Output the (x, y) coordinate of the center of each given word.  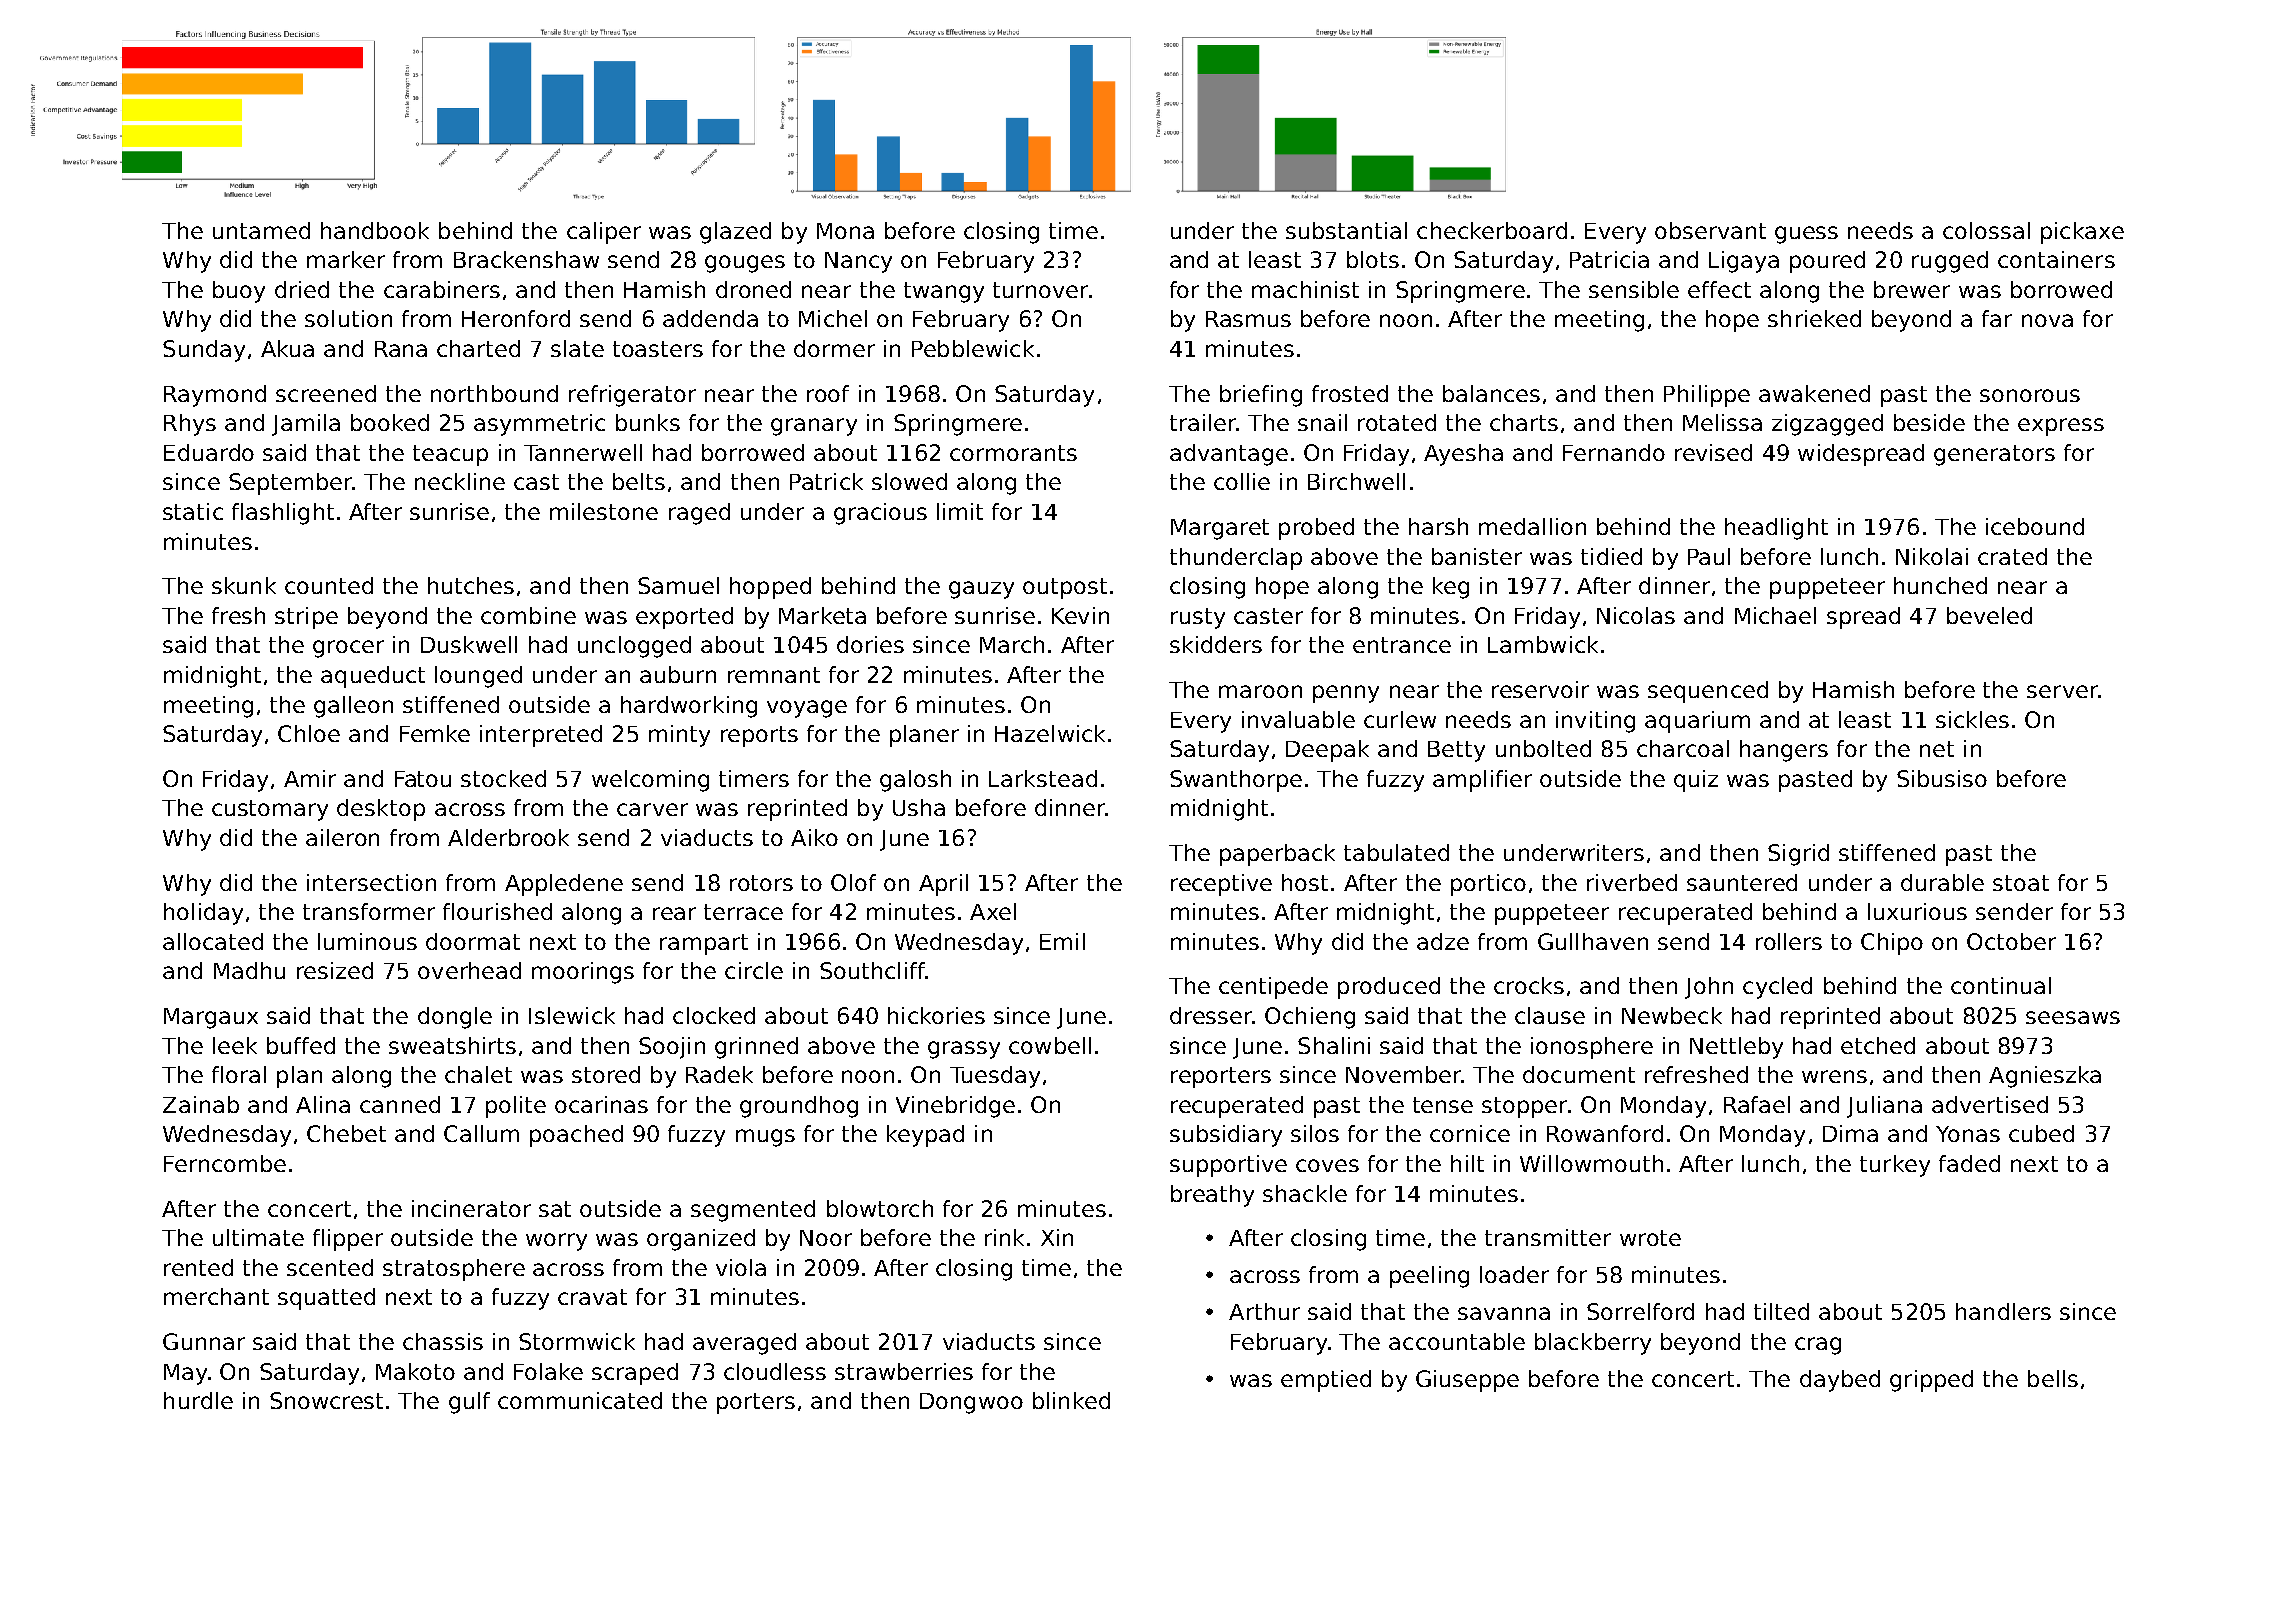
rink (1004, 1237)
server (2062, 691)
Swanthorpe (1236, 781)
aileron (342, 837)
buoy (239, 292)
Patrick (826, 481)
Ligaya (1744, 262)
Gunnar (204, 1341)
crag (1818, 1346)
